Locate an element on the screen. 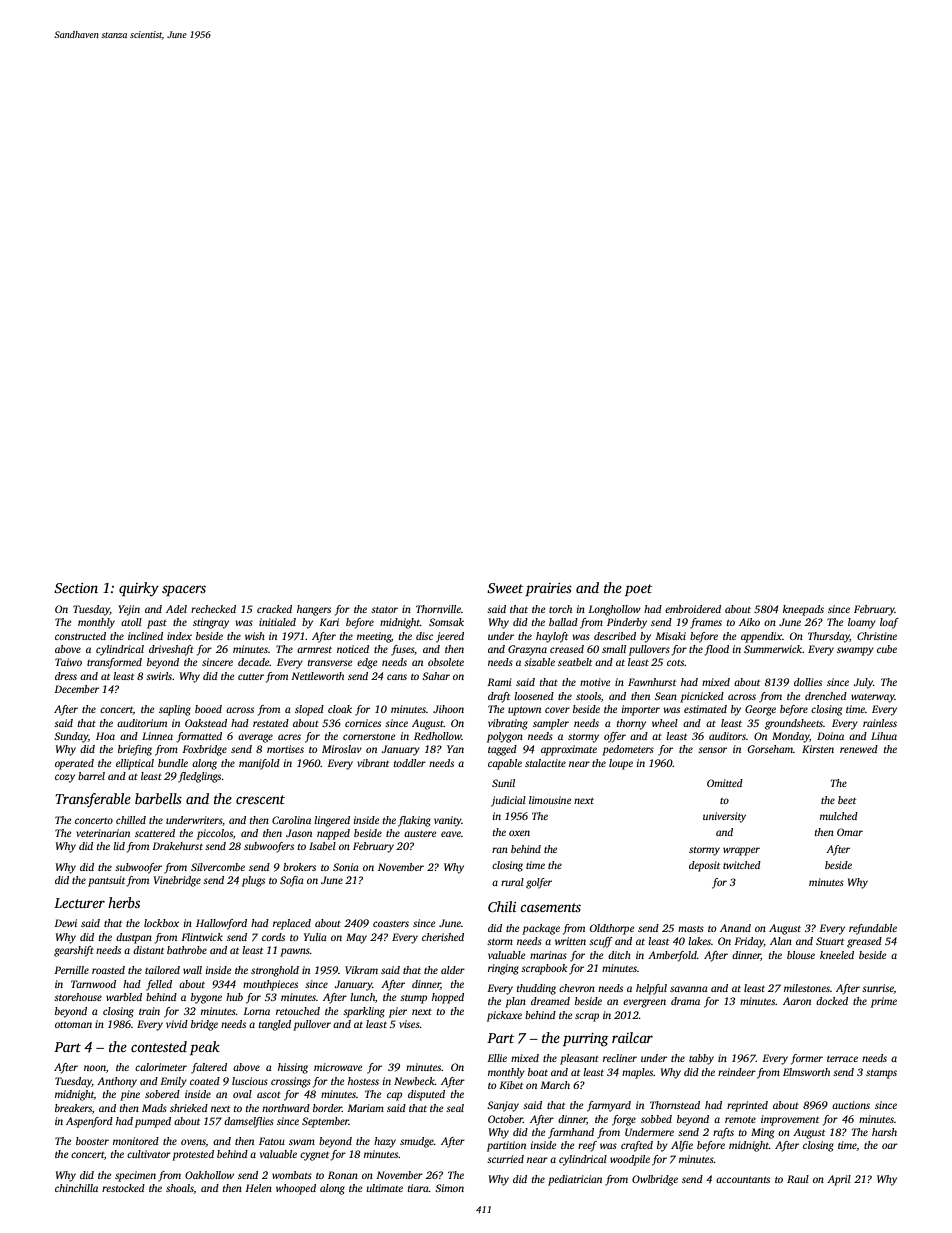  marinas is located at coordinates (548, 955).
